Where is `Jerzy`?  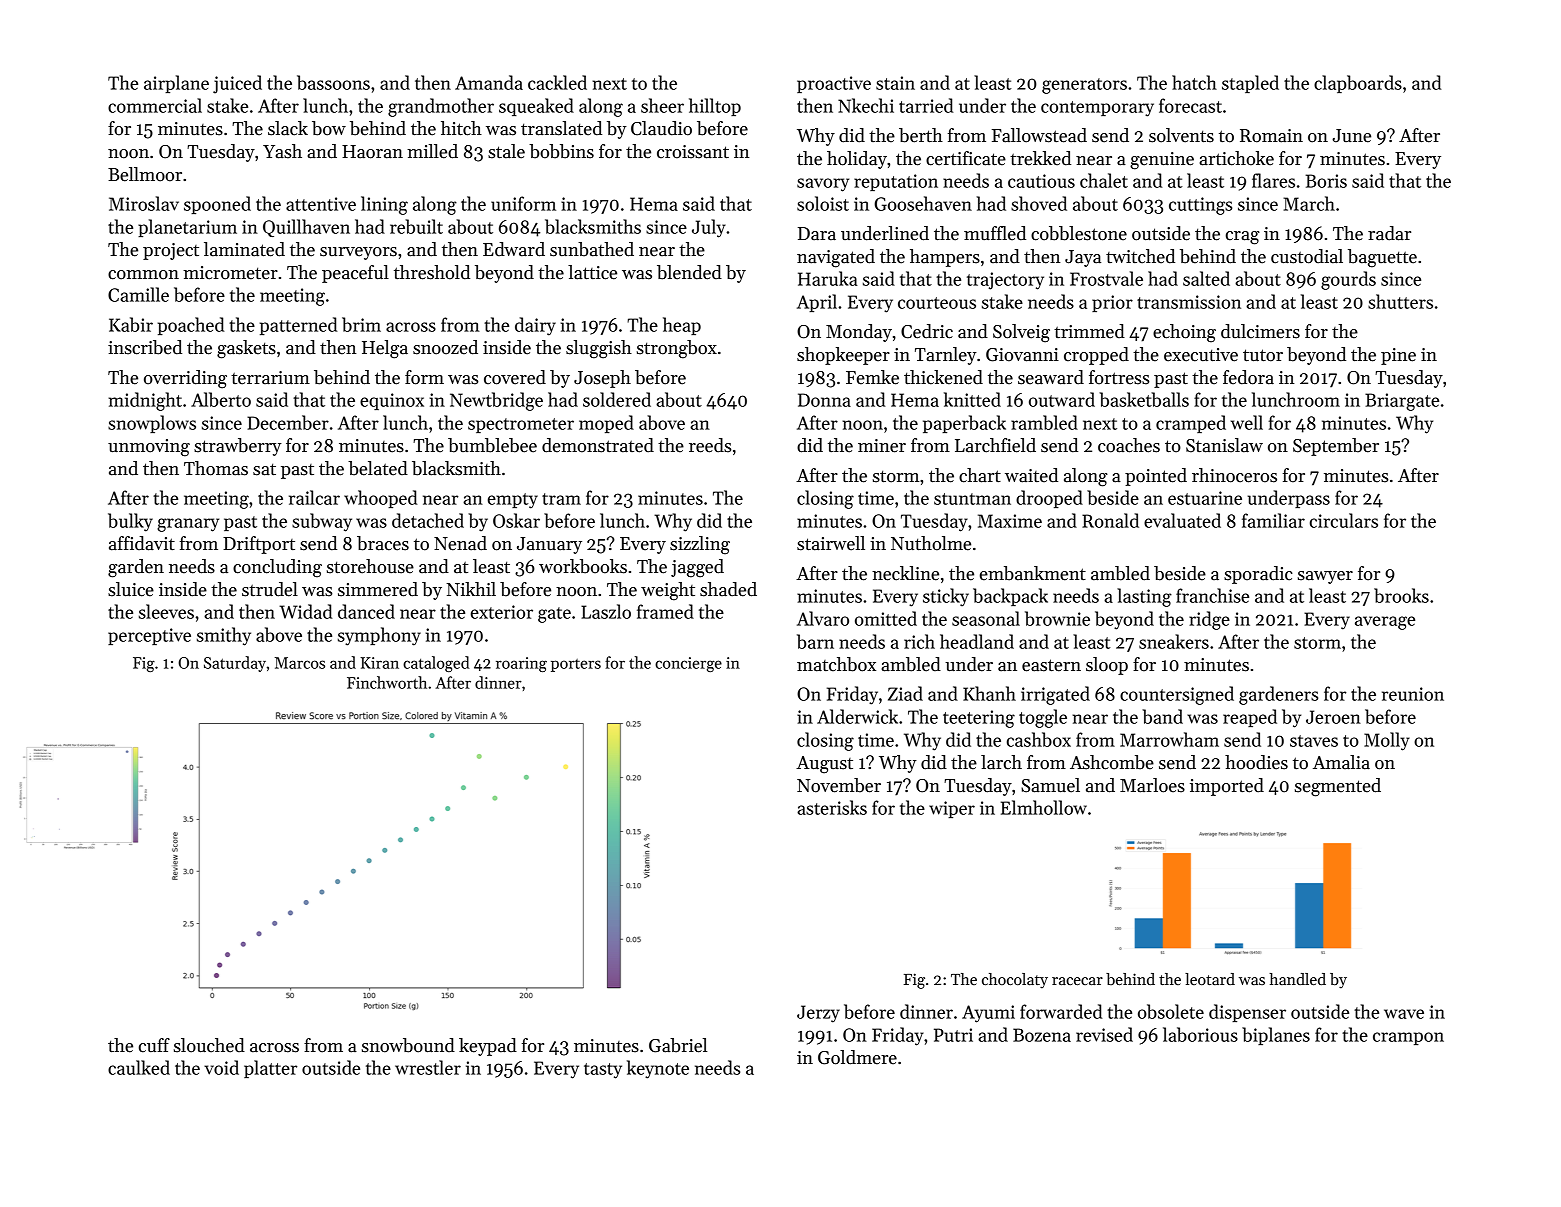
Jerzy is located at coordinates (818, 1014).
